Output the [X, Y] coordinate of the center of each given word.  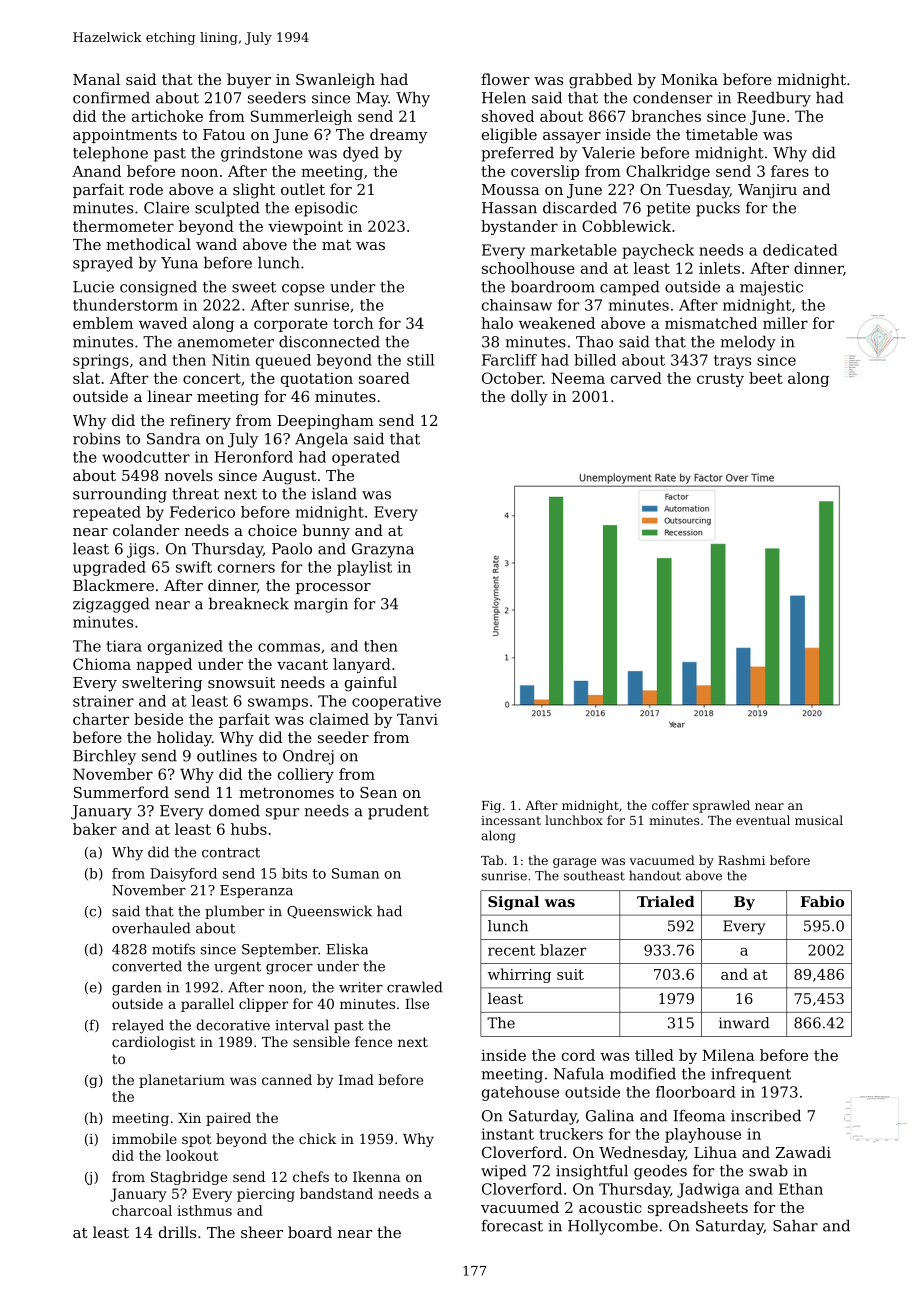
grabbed [600, 81]
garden [137, 988]
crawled [414, 987]
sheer [262, 1232]
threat [195, 493]
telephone [110, 154]
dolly [529, 398]
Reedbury [774, 99]
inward [744, 1023]
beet [766, 378]
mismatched [711, 323]
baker [95, 829]
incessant [511, 820]
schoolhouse [528, 268]
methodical [148, 244]
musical [819, 820]
